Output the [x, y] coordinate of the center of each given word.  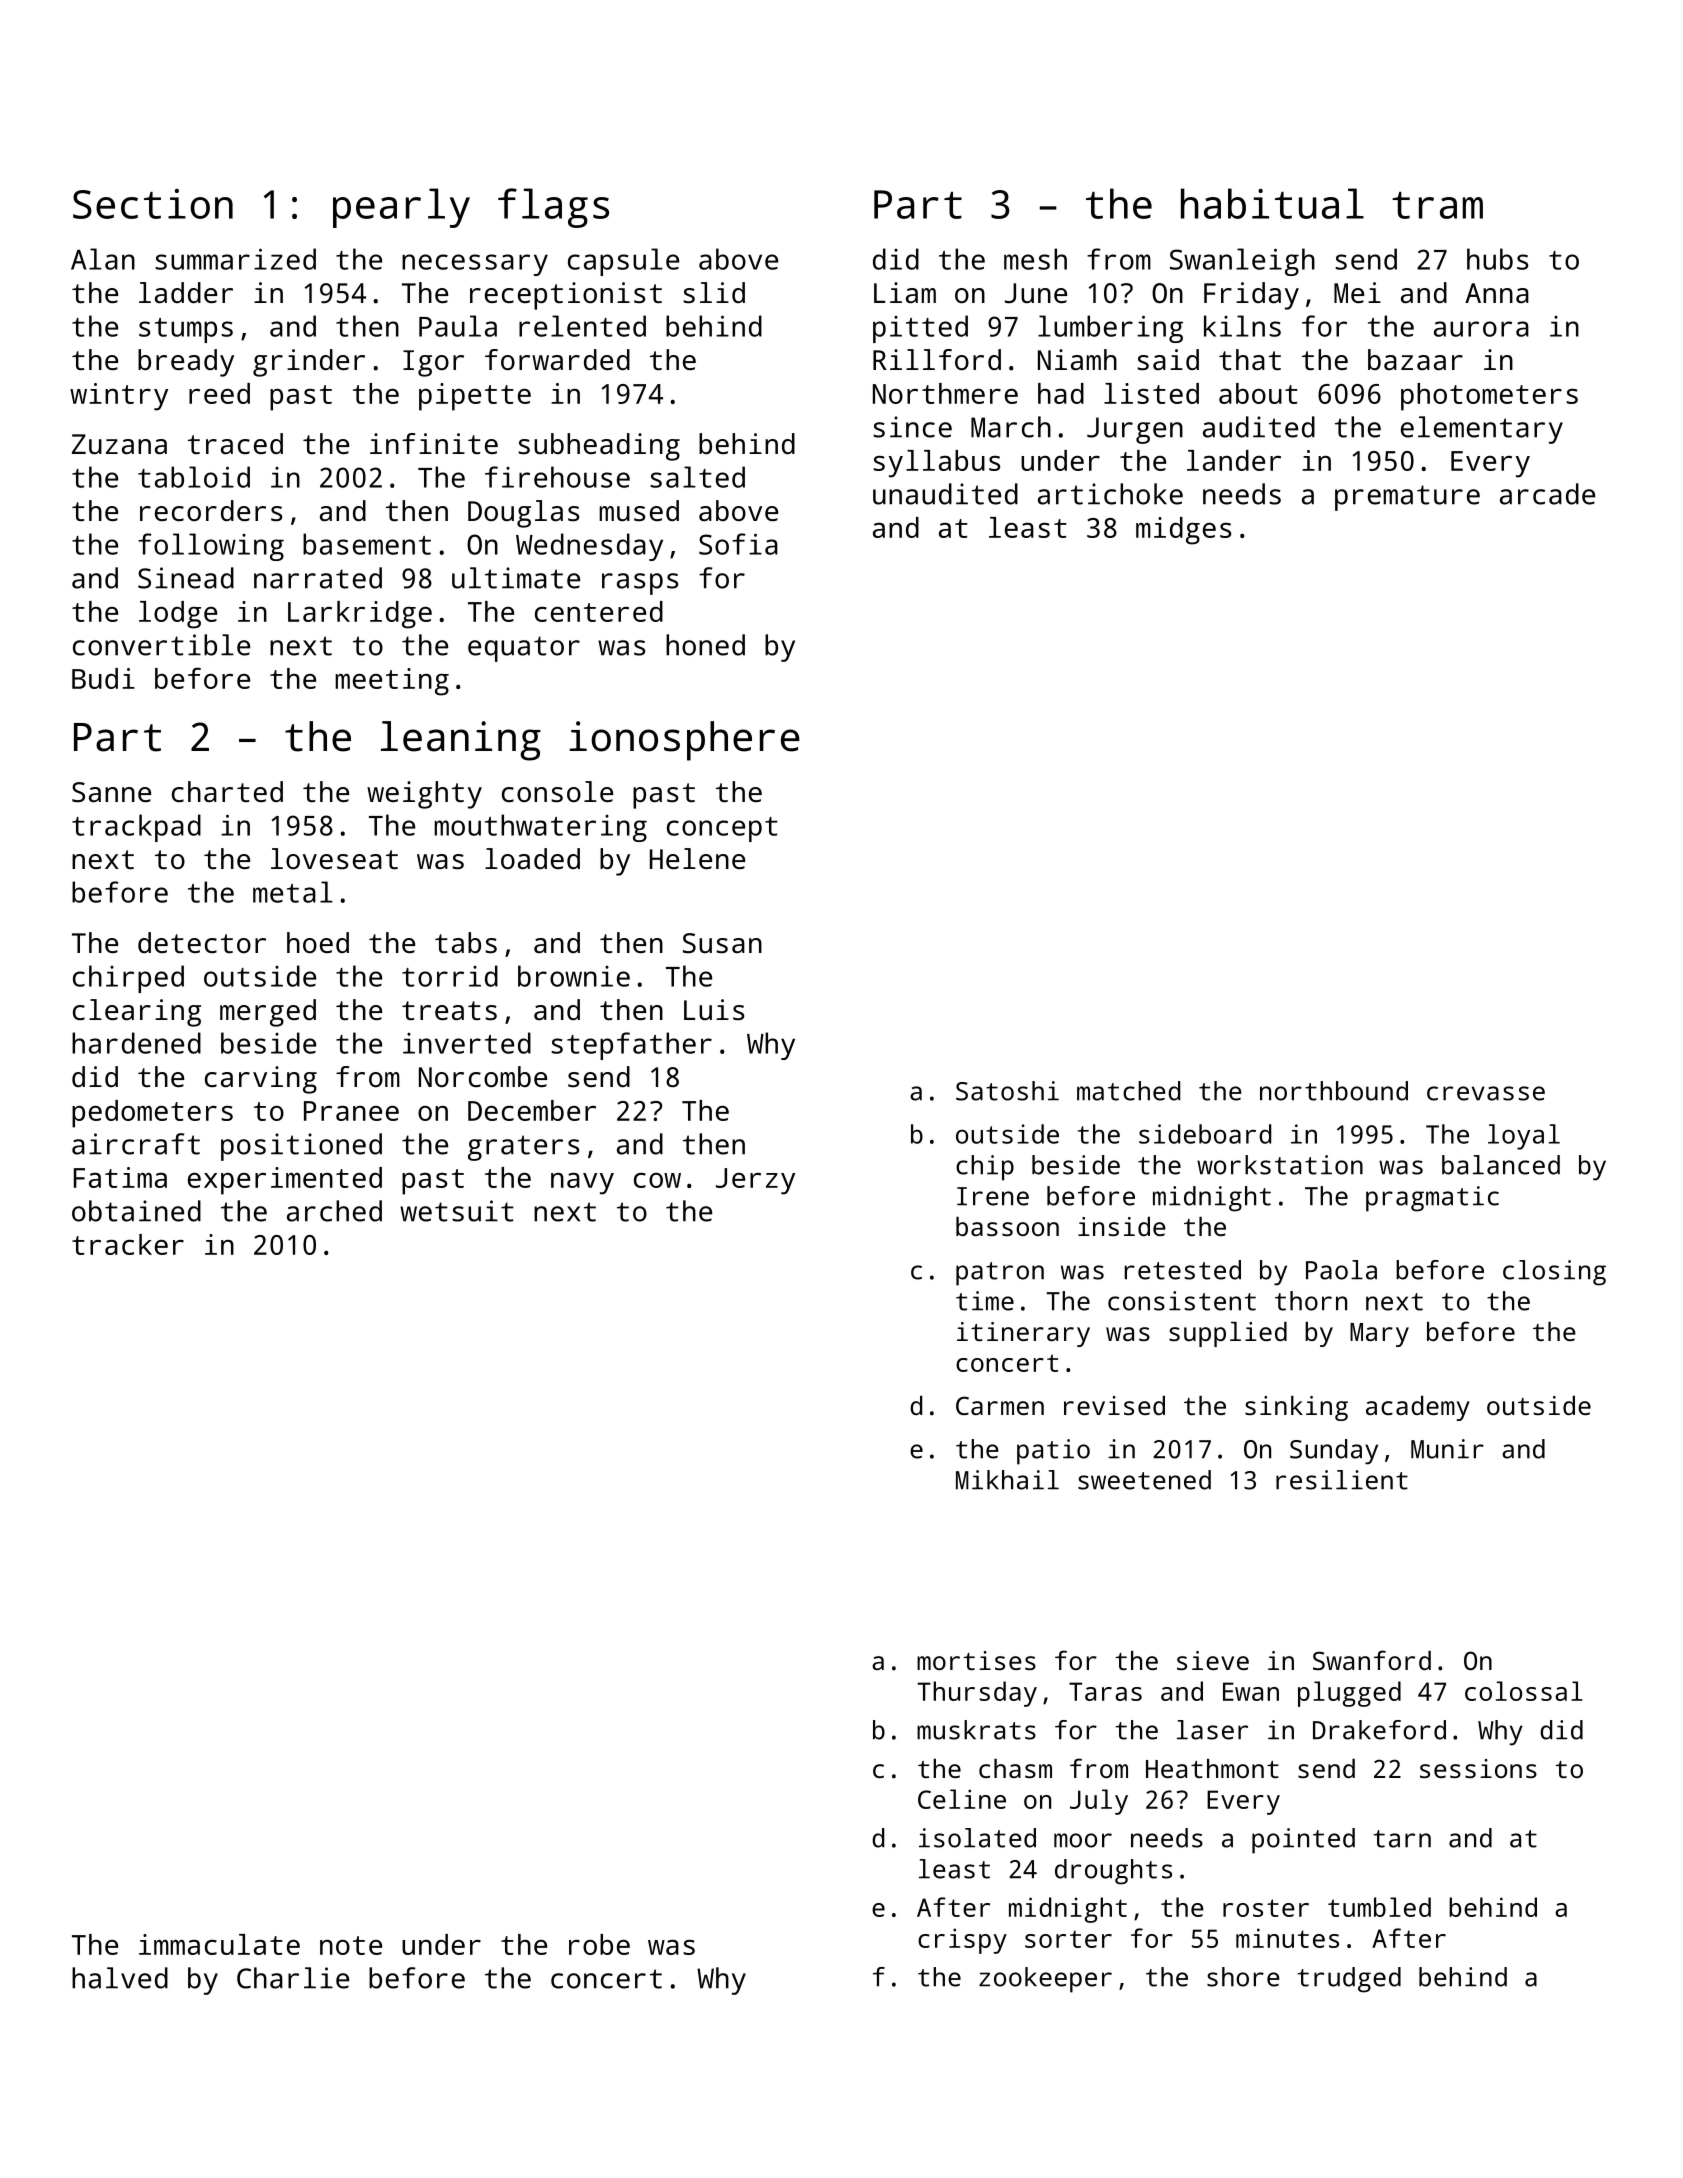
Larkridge [360, 615]
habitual [1272, 203]
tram [1437, 205]
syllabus [936, 464]
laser [1212, 1730]
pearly [401, 208]
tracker [128, 1244]
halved [120, 1978]
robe [599, 1944]
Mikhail [1007, 1480]
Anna [1497, 293]
